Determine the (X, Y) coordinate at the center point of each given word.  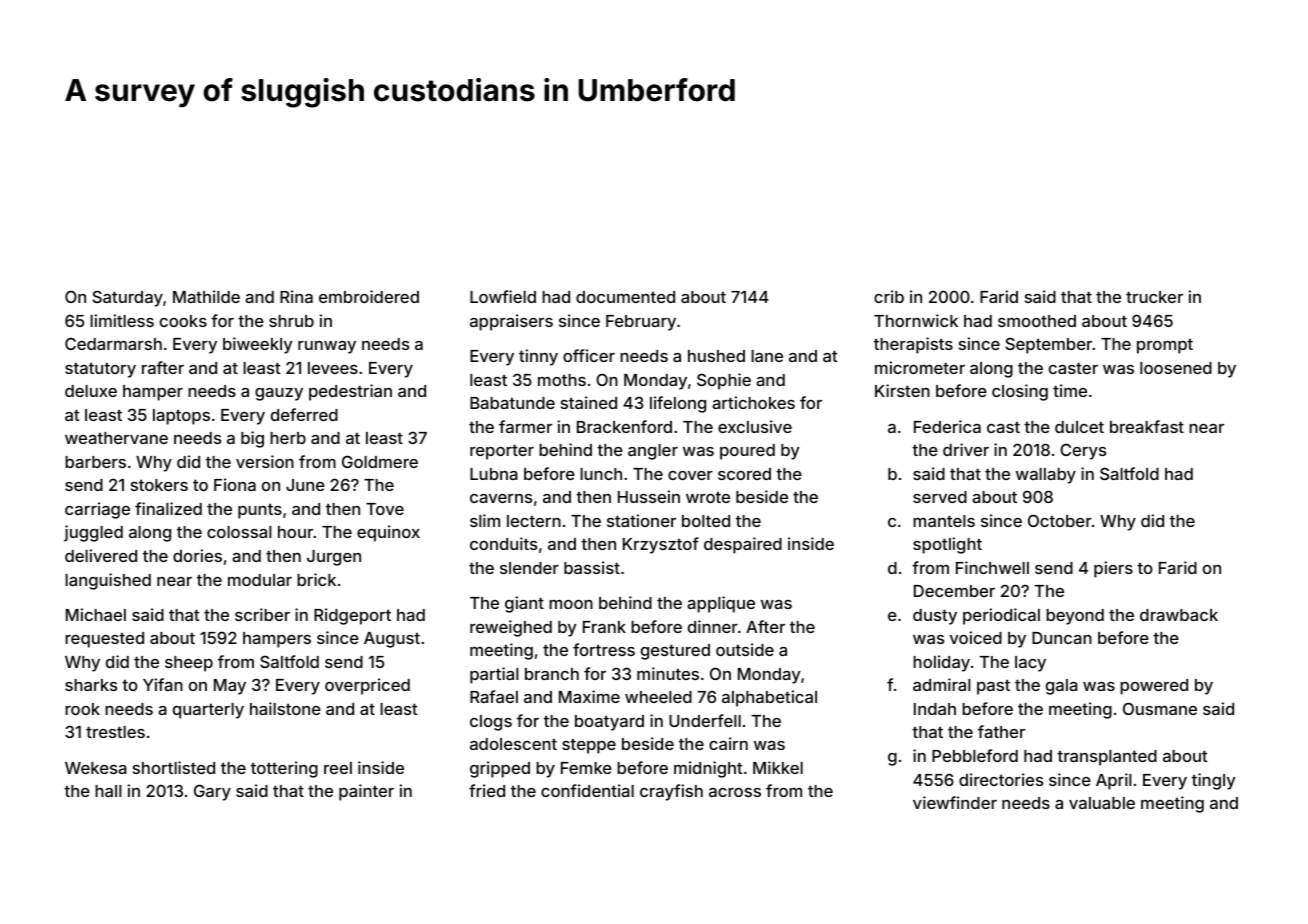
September (1049, 345)
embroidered (369, 296)
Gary (212, 792)
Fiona (235, 484)
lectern (534, 521)
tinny (538, 357)
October (1060, 520)
